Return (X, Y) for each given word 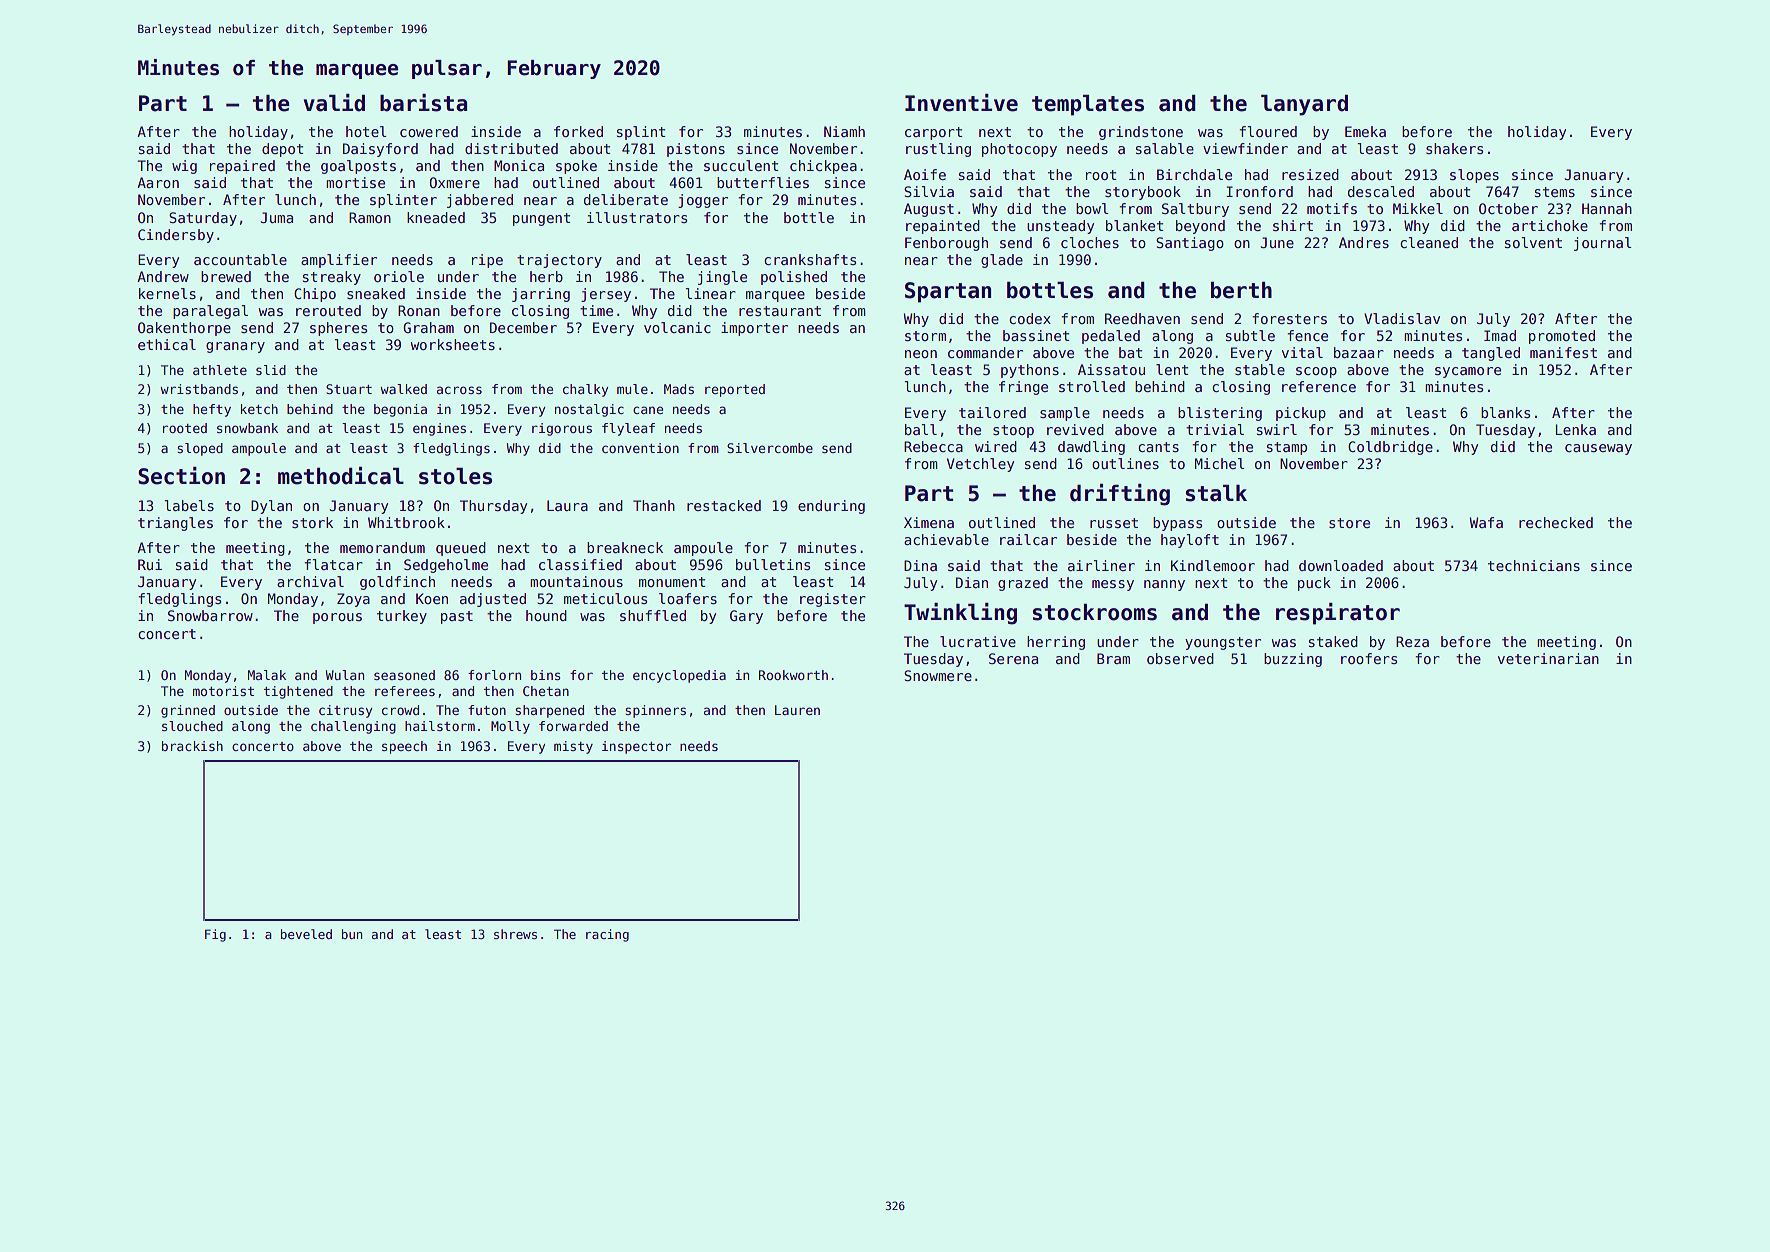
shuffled (653, 615)
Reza (1412, 641)
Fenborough (946, 244)
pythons (1030, 371)
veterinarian (1548, 658)
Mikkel (1418, 208)
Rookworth (793, 675)
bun (352, 934)
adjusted (493, 600)
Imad (1500, 335)
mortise (355, 182)
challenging (353, 727)
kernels (167, 293)
